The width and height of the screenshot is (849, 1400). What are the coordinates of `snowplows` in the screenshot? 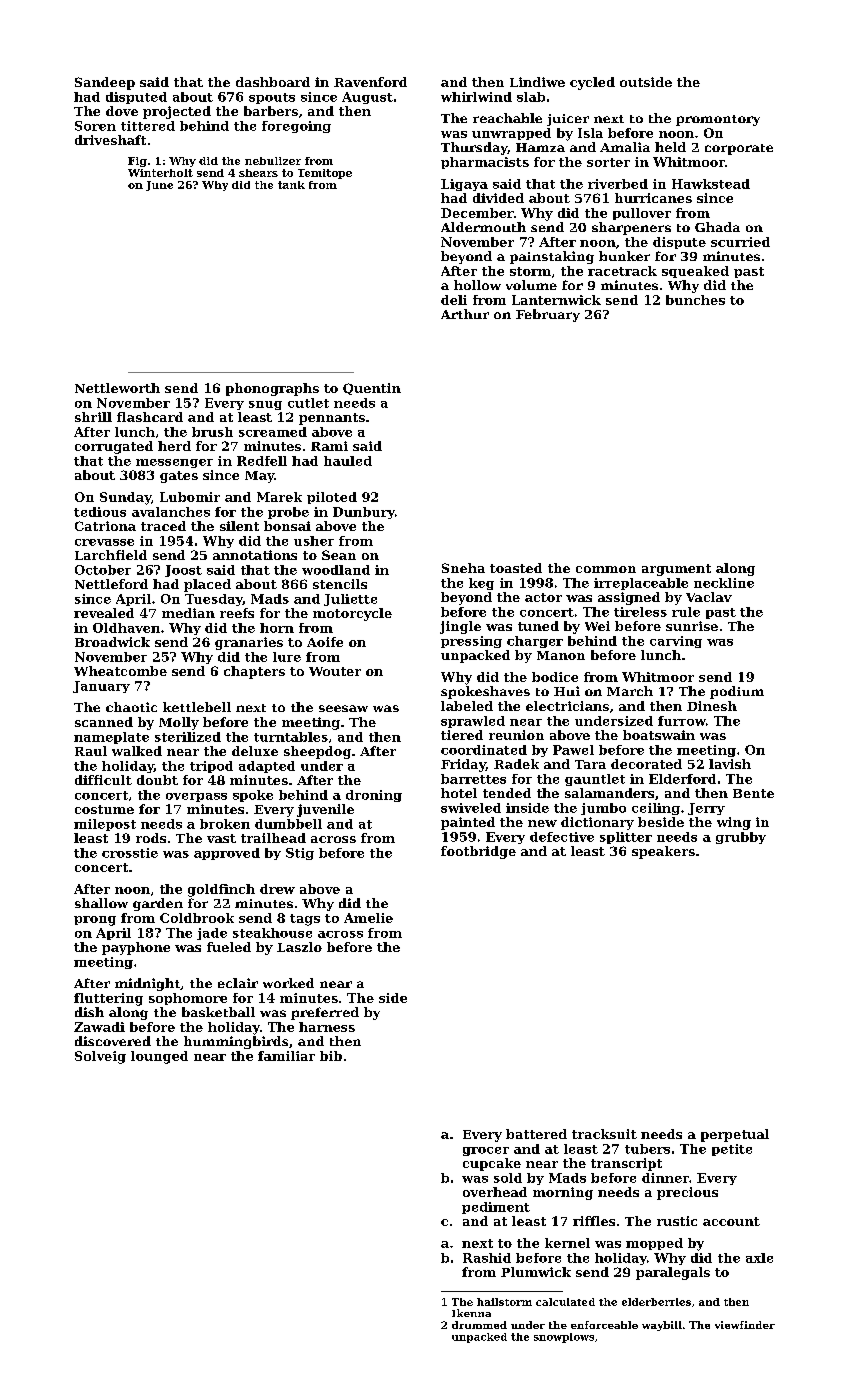 It's located at (564, 1338).
